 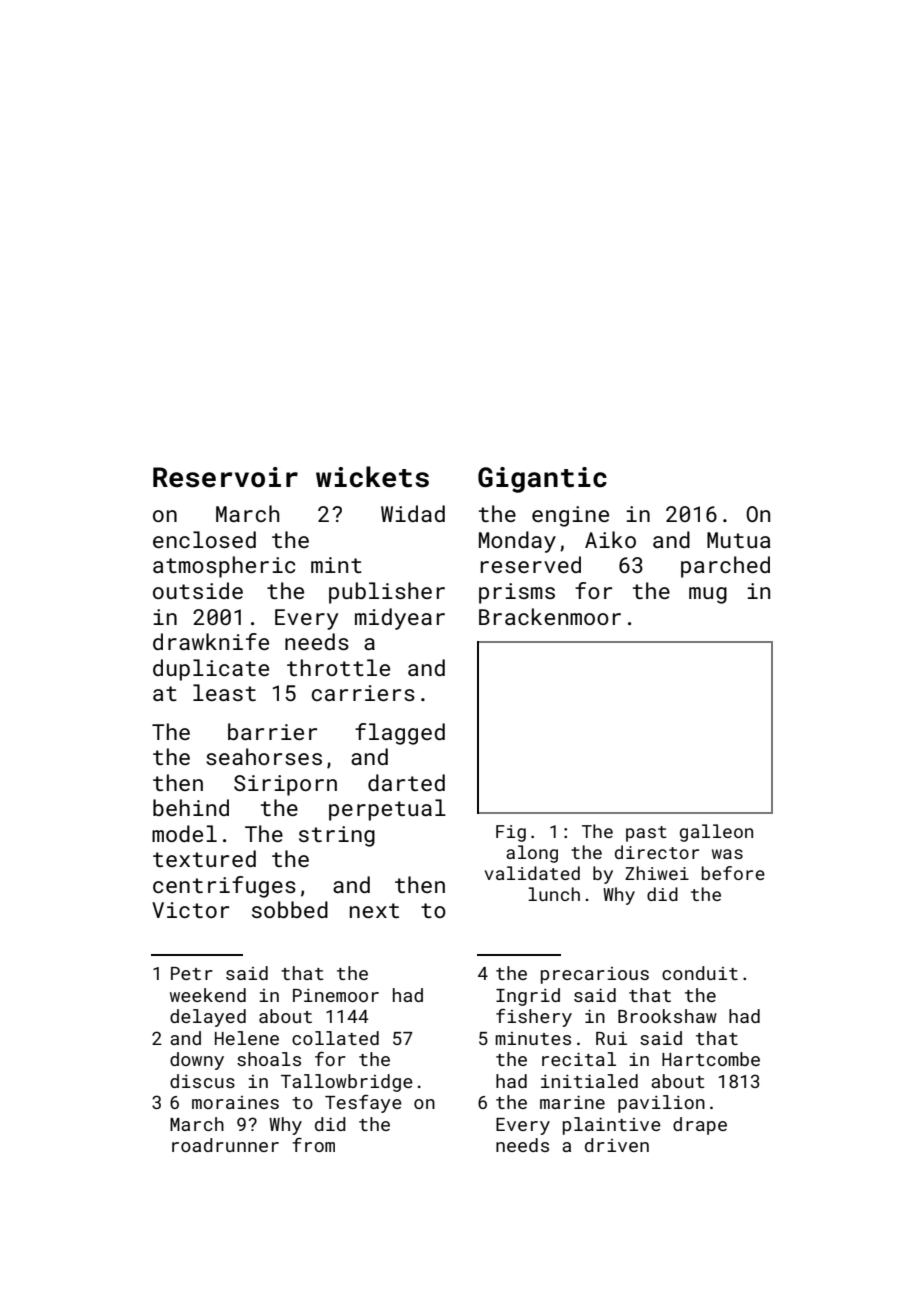 I want to click on Reservoir, so click(x=225, y=477).
